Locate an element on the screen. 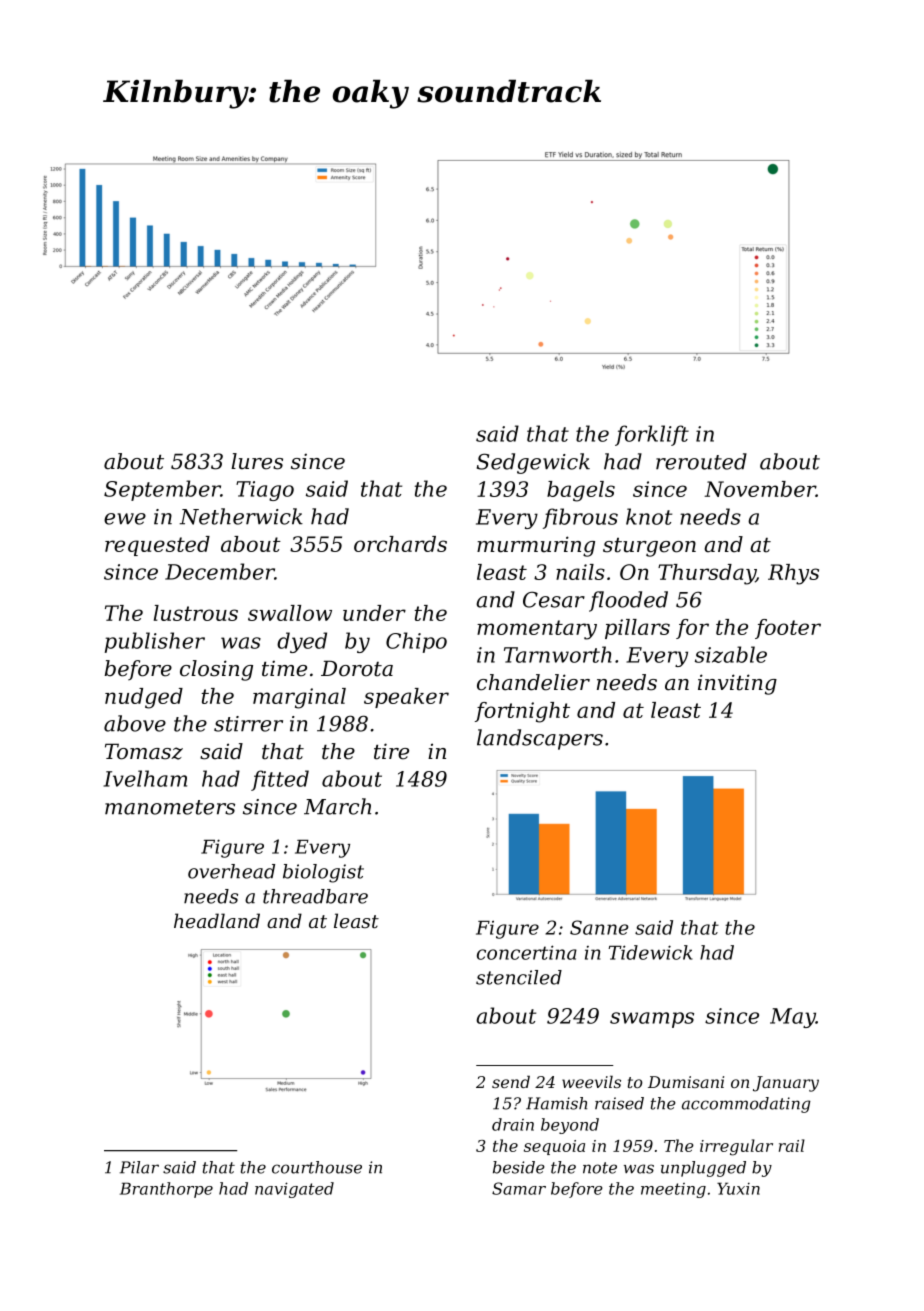 The width and height of the screenshot is (924, 1311). Chipo is located at coordinates (416, 642).
